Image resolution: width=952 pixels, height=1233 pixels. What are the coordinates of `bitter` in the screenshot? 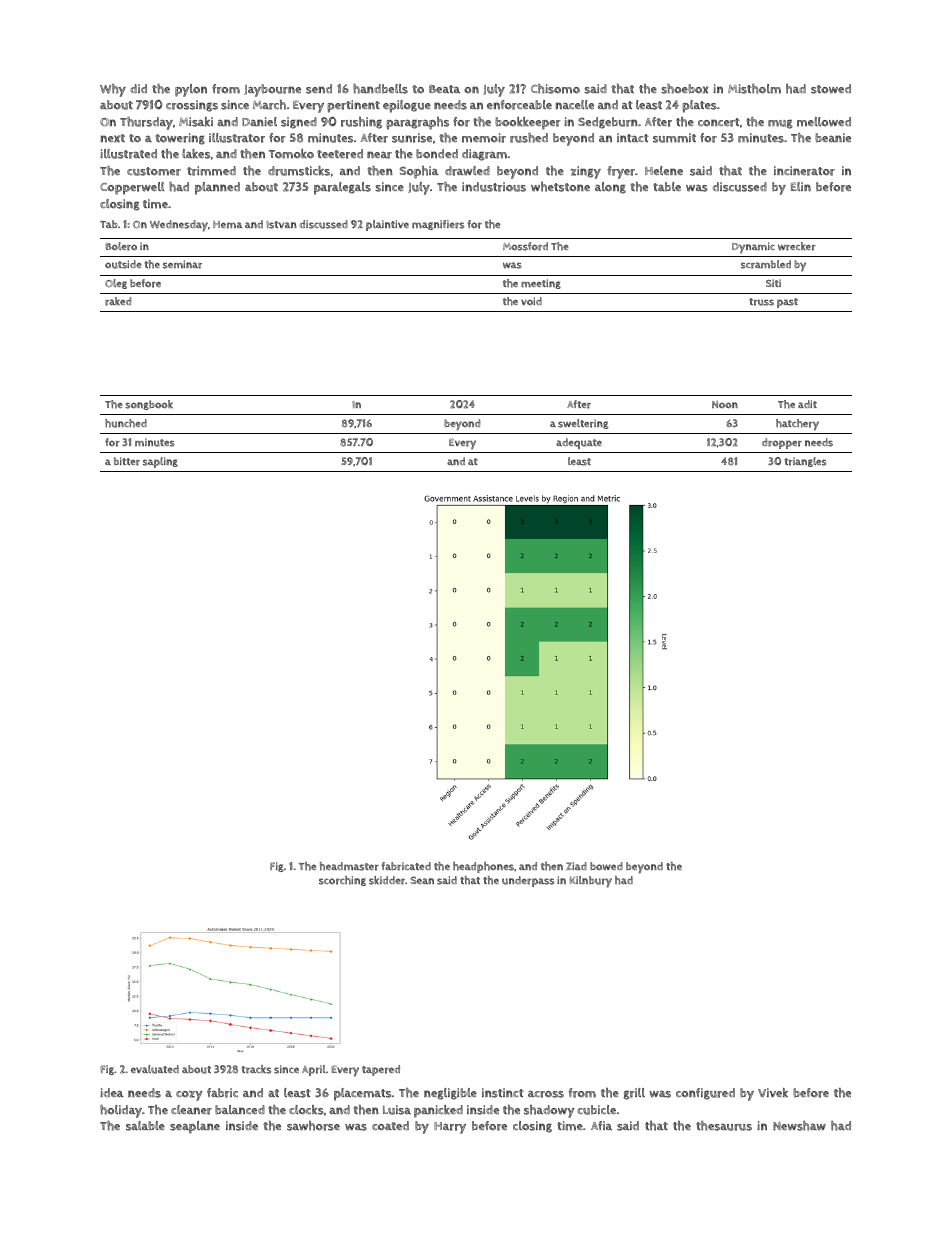 It's located at (127, 461).
